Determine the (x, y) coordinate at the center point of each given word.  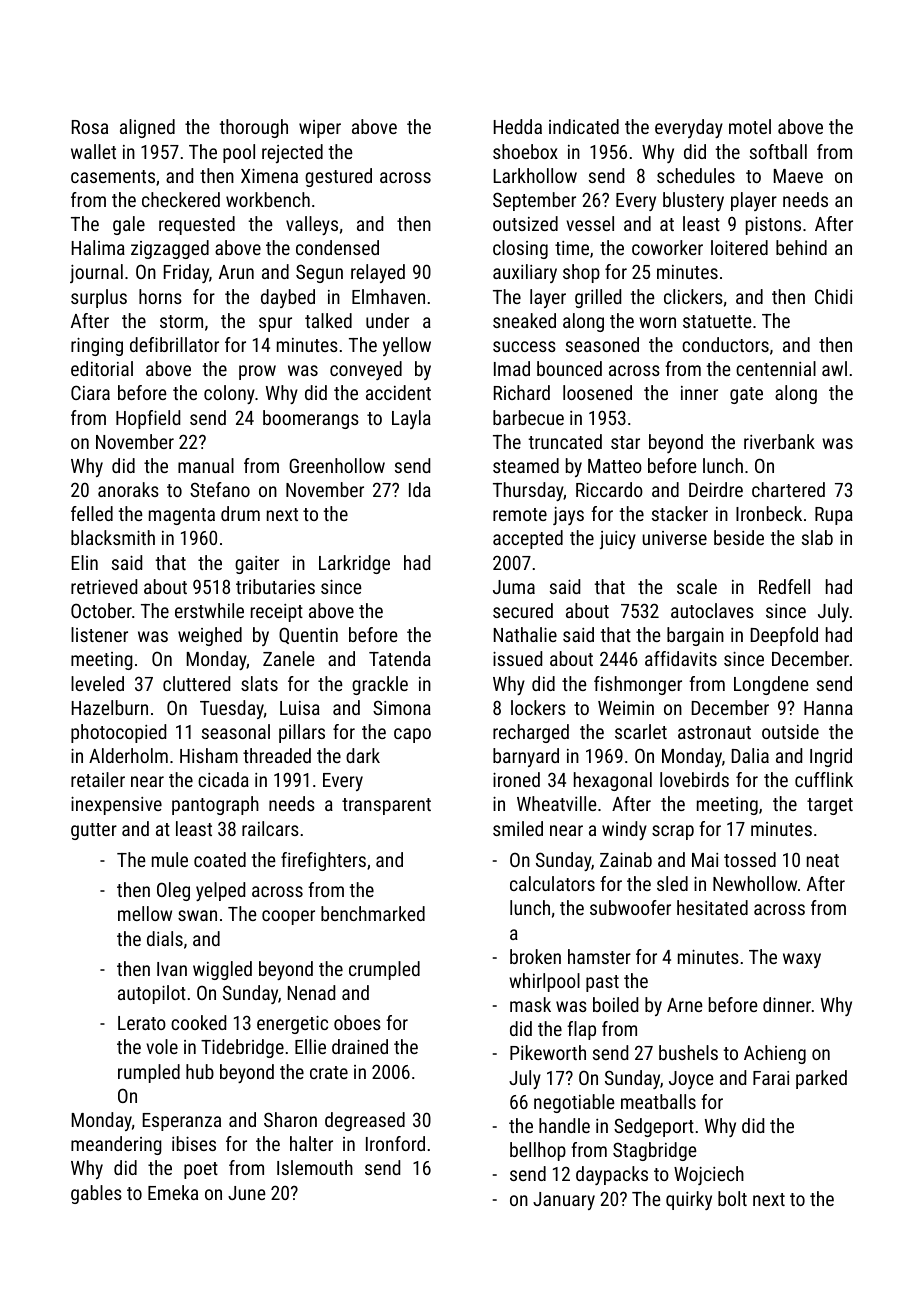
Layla (411, 419)
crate (329, 1072)
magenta (182, 516)
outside (790, 731)
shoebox (525, 151)
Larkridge (354, 564)
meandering (116, 1145)
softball (778, 151)
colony (229, 394)
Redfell (784, 586)
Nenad (311, 992)
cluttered (196, 683)
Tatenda (400, 658)
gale (129, 225)
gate (746, 395)
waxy (802, 960)
